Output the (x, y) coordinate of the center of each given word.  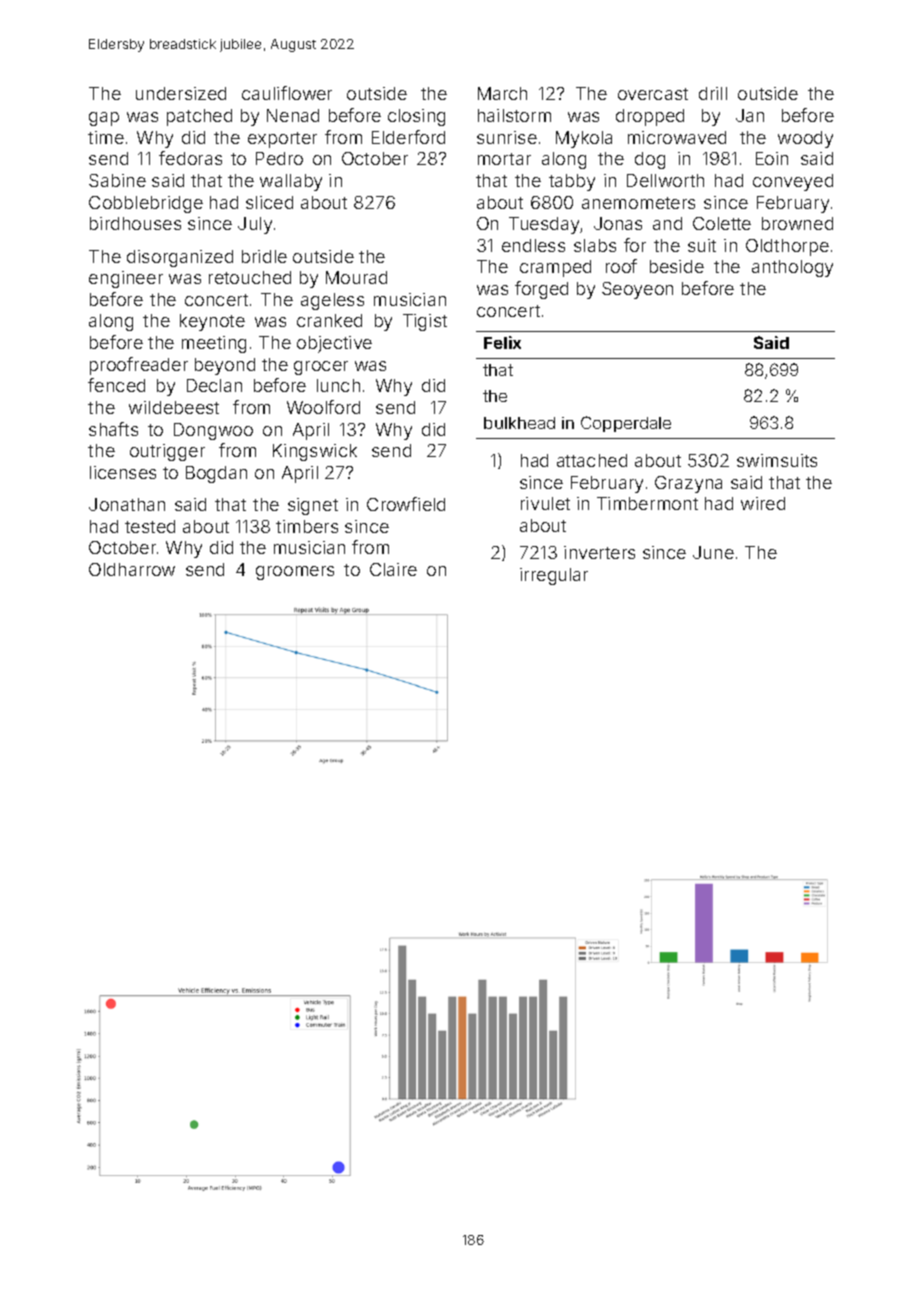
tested (150, 526)
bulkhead (519, 423)
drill (713, 93)
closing (416, 117)
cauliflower (287, 93)
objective (334, 344)
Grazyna (688, 484)
